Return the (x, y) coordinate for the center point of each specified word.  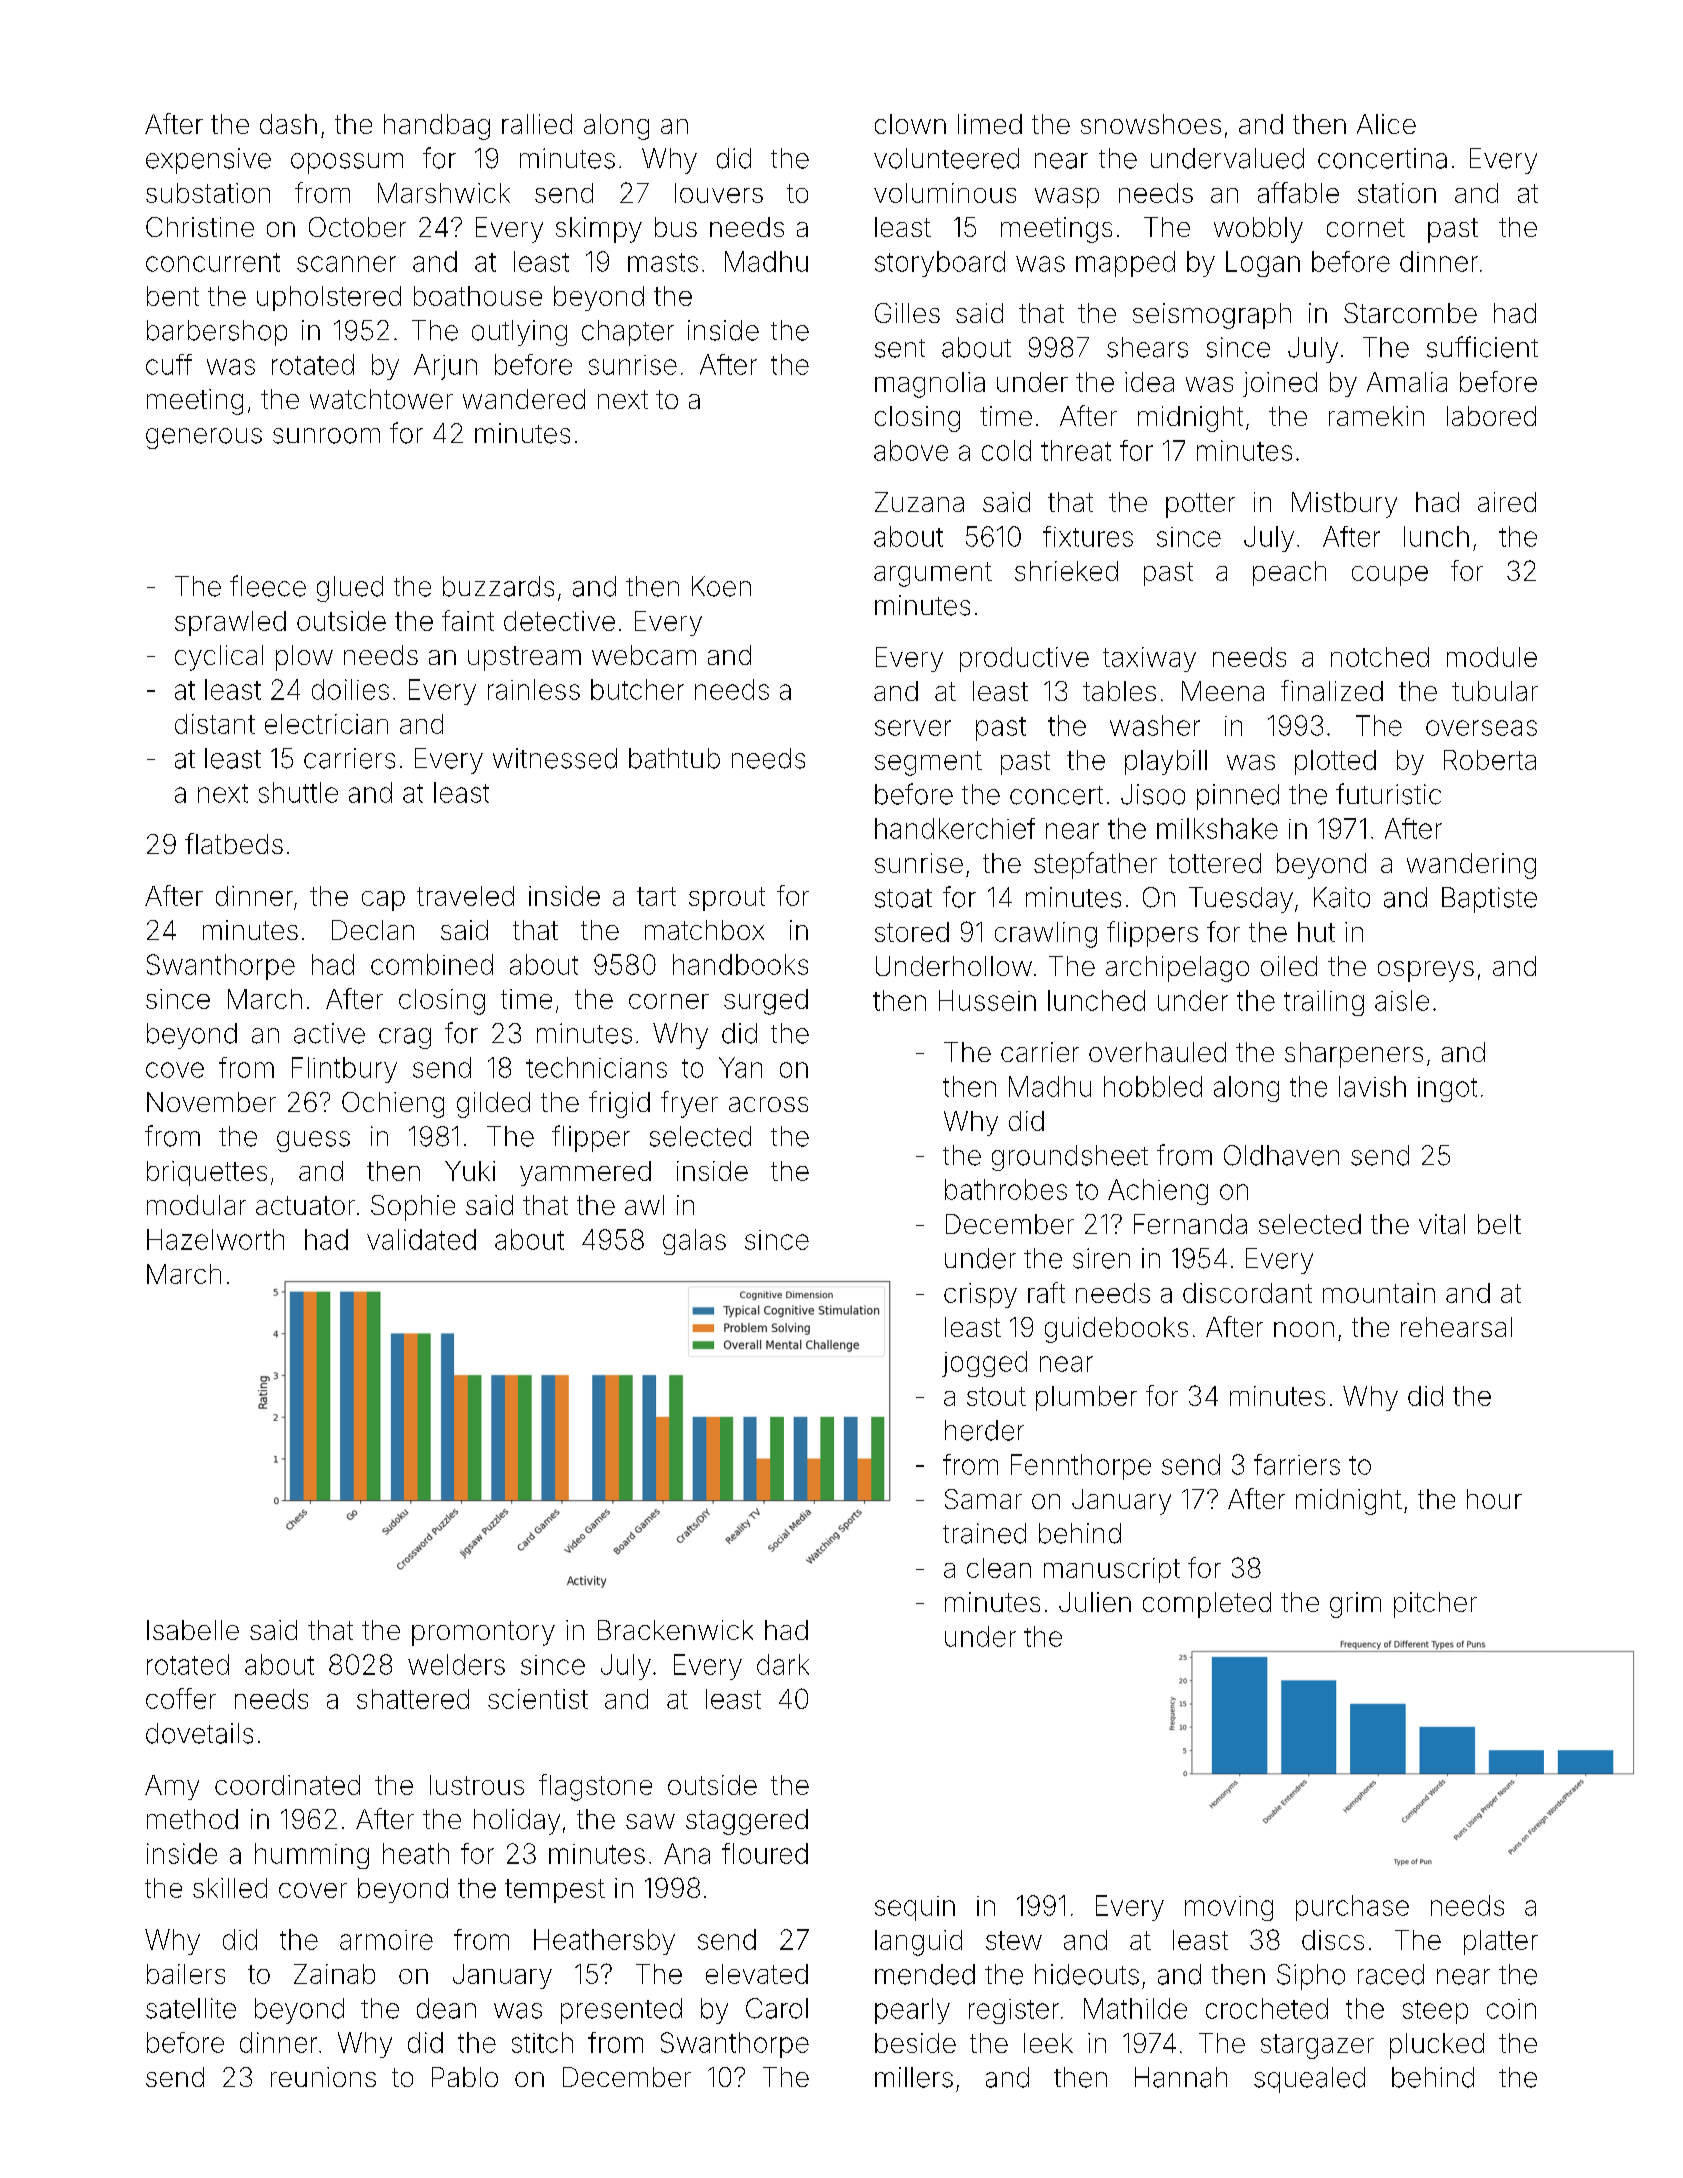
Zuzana (919, 502)
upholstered (329, 298)
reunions (323, 2077)
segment (928, 763)
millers (914, 2077)
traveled (465, 896)
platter (1501, 1942)
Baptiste (1489, 900)
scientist (538, 1699)
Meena (1223, 691)
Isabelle (193, 1630)
